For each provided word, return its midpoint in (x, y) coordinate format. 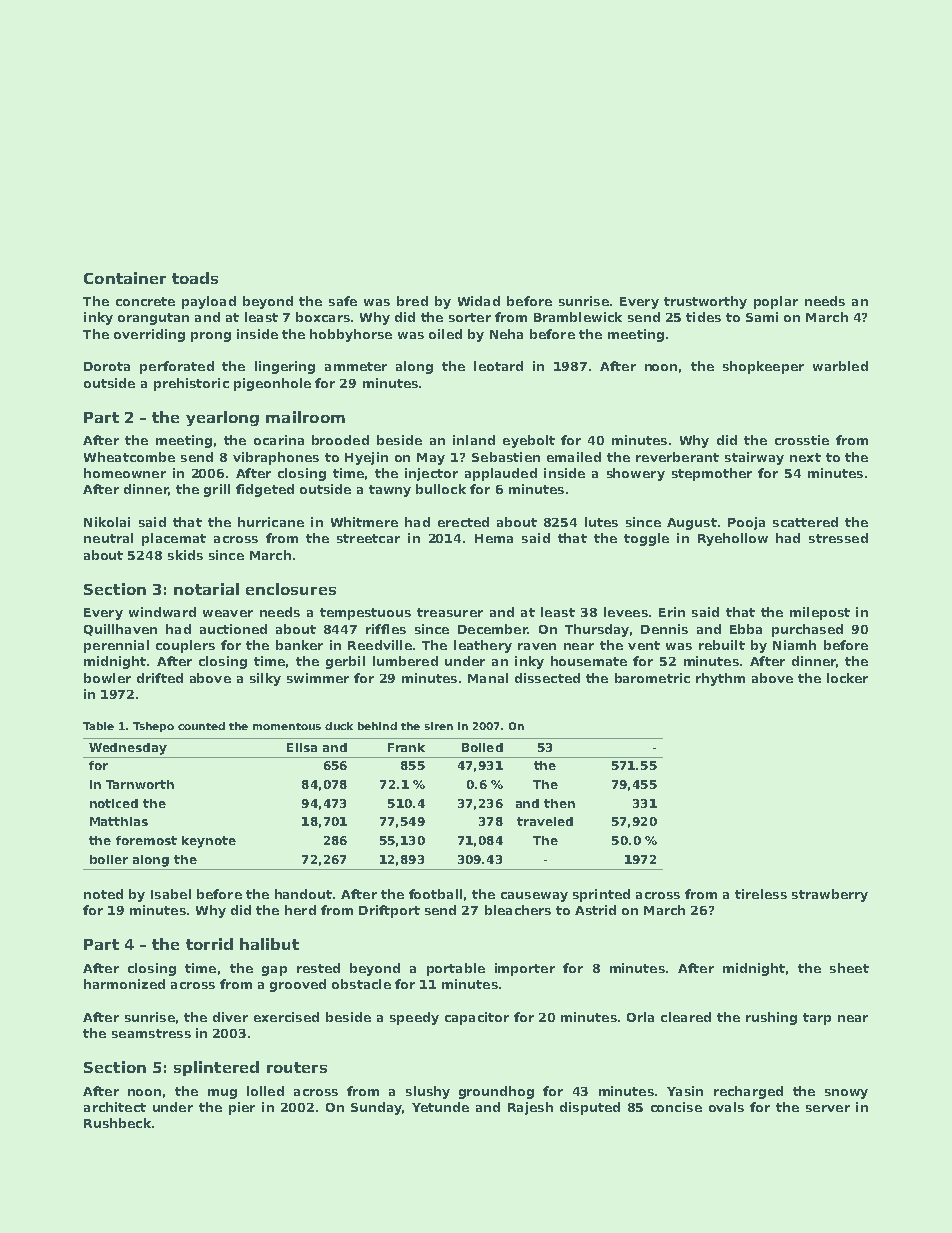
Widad (479, 301)
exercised (286, 1017)
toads (195, 278)
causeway (534, 897)
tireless (761, 894)
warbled (840, 366)
